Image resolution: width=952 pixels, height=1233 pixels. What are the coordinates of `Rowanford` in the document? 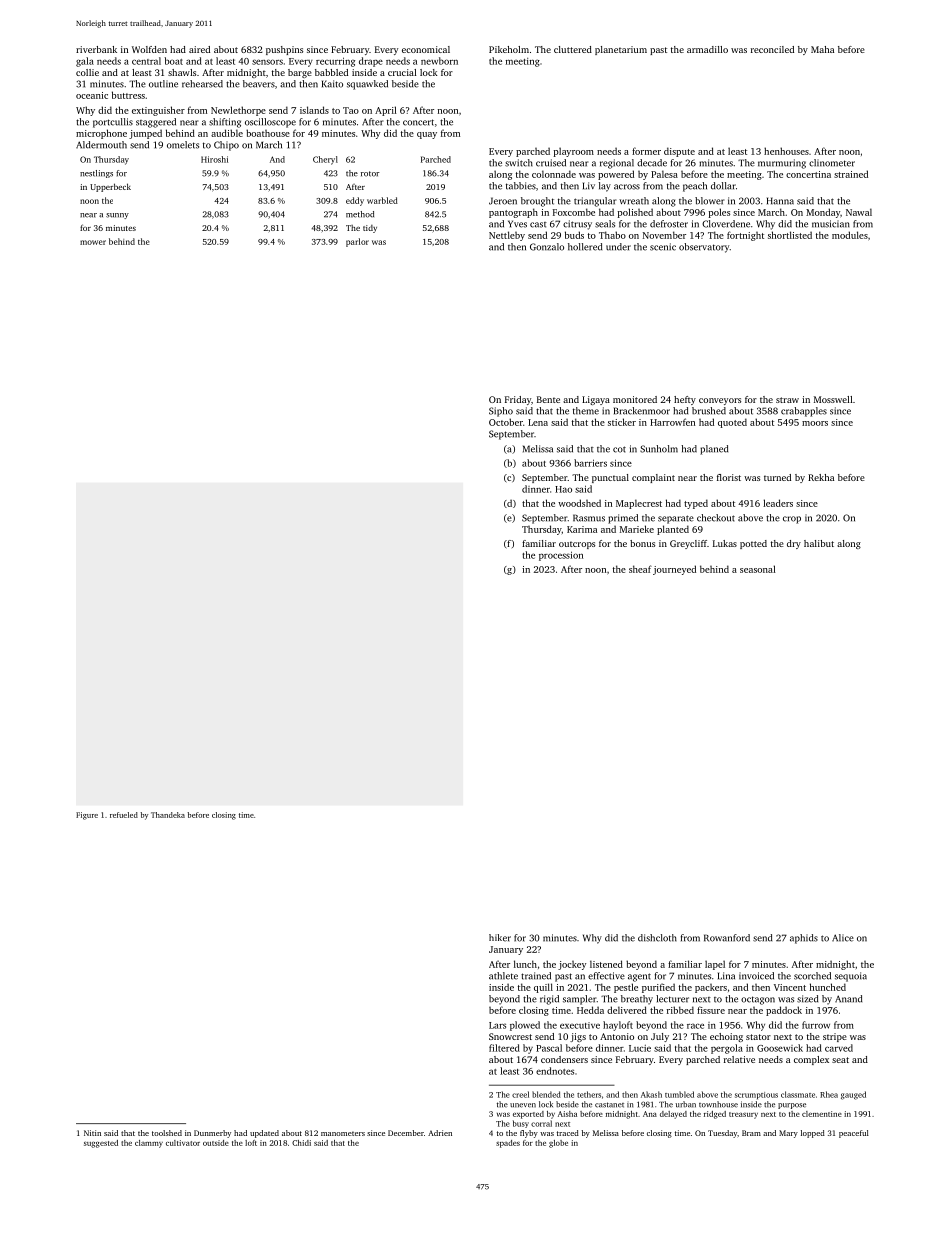 It's located at (727, 938).
